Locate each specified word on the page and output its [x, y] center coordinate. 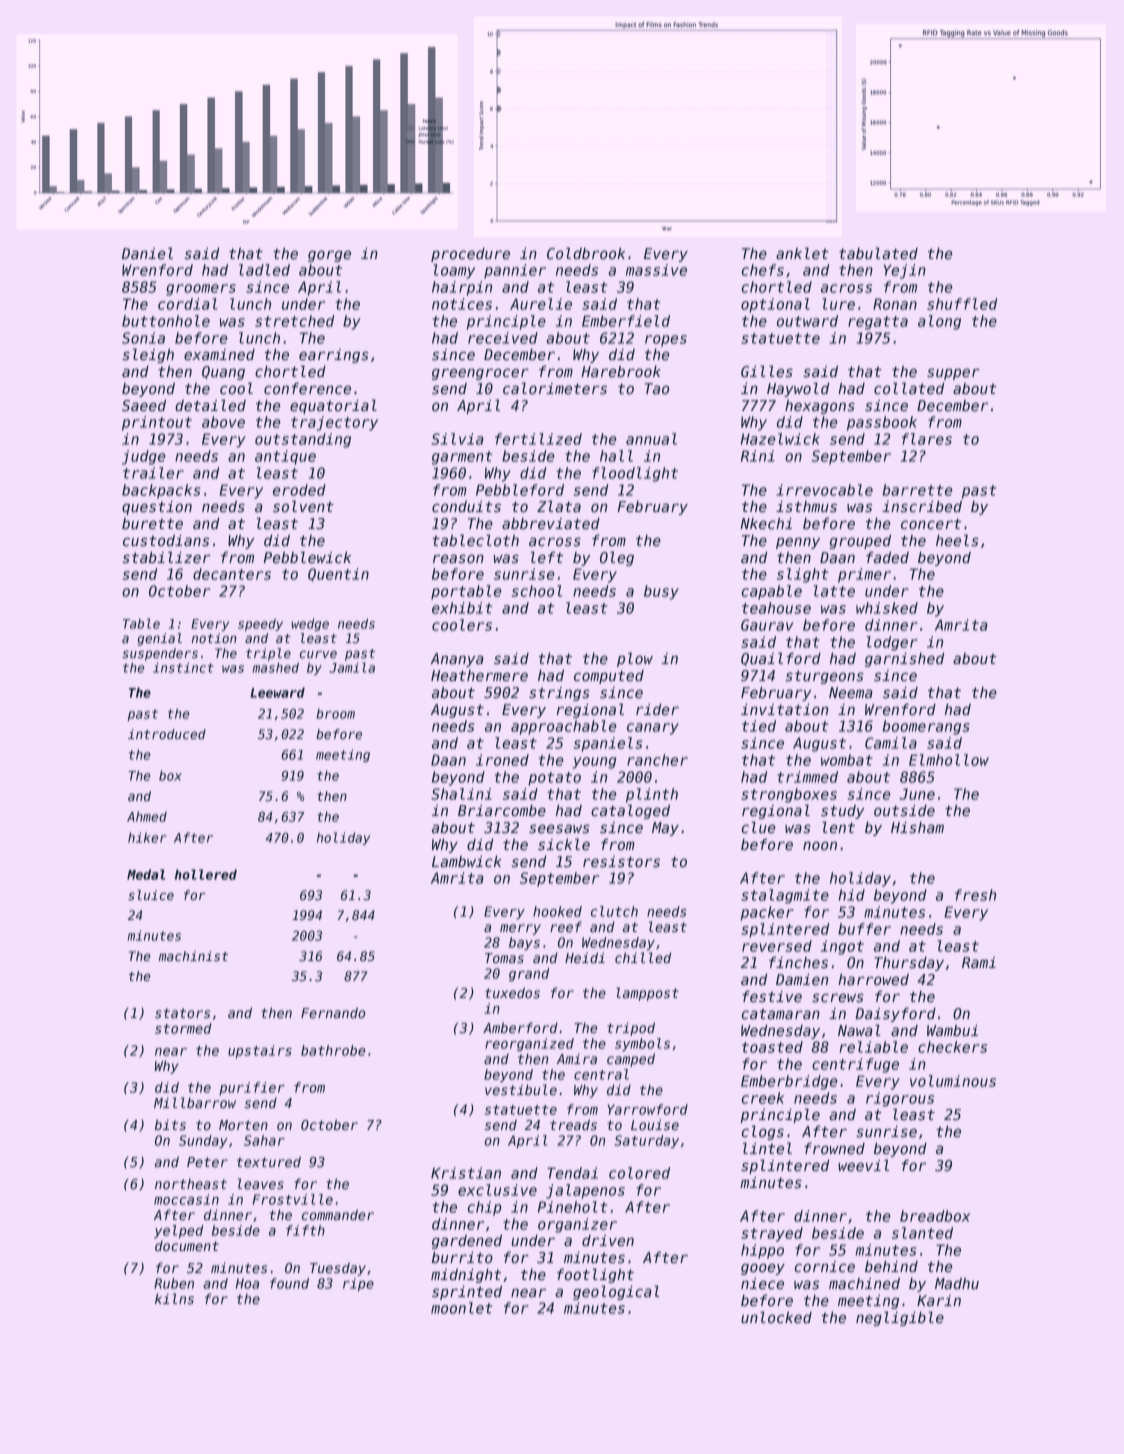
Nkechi [766, 523]
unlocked [776, 1317]
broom [335, 714]
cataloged [630, 811]
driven [608, 1240]
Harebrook [621, 371]
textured [269, 1161]
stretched [294, 321]
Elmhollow [949, 760]
